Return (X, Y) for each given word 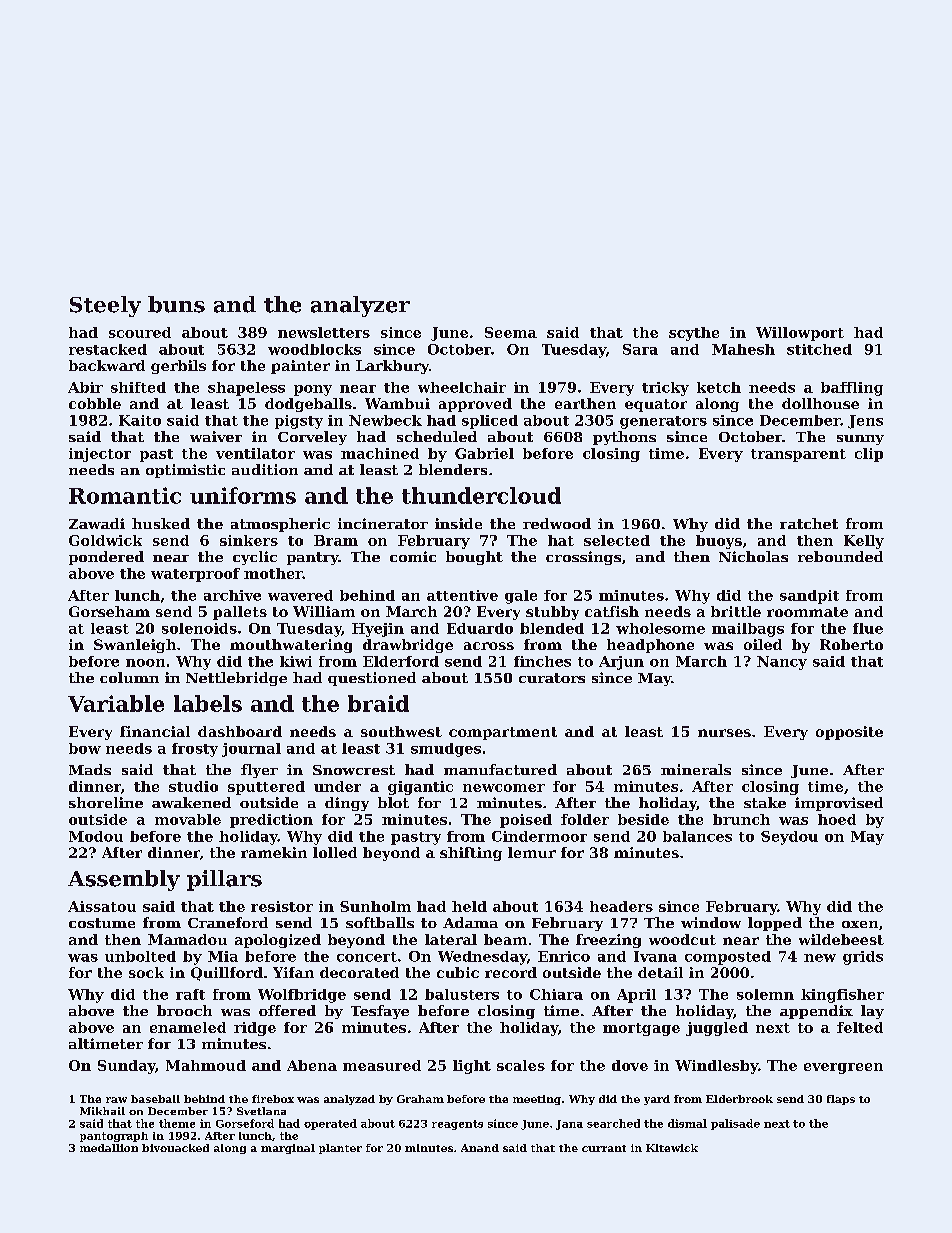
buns (176, 304)
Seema (511, 332)
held (469, 906)
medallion (109, 1148)
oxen (860, 924)
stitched (819, 349)
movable (188, 819)
